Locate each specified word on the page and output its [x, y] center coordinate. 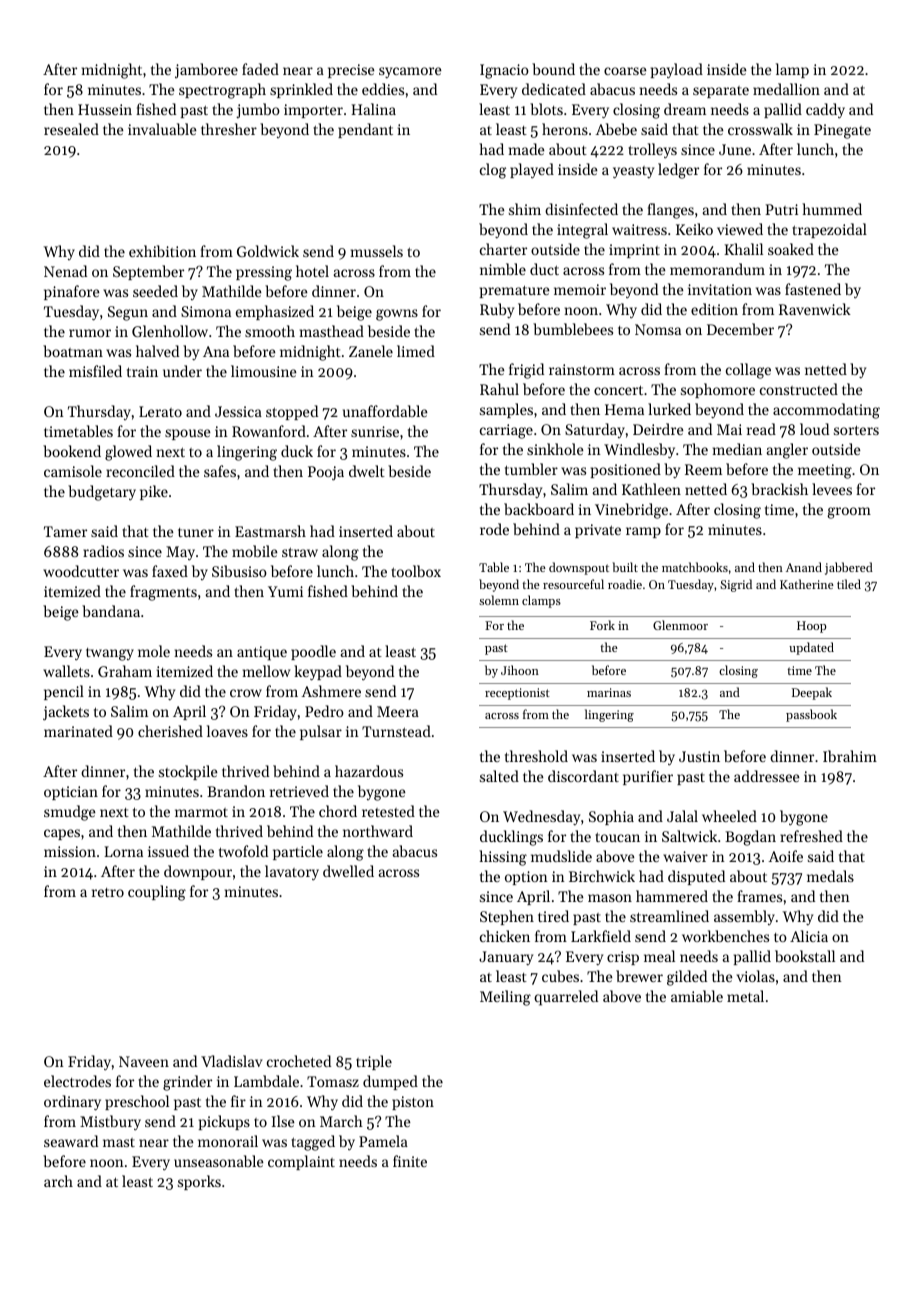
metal [745, 996]
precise [351, 71]
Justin [699, 756]
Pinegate [842, 131]
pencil [64, 692]
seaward [71, 1141]
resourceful [573, 584]
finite [410, 1161]
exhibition [162, 251]
